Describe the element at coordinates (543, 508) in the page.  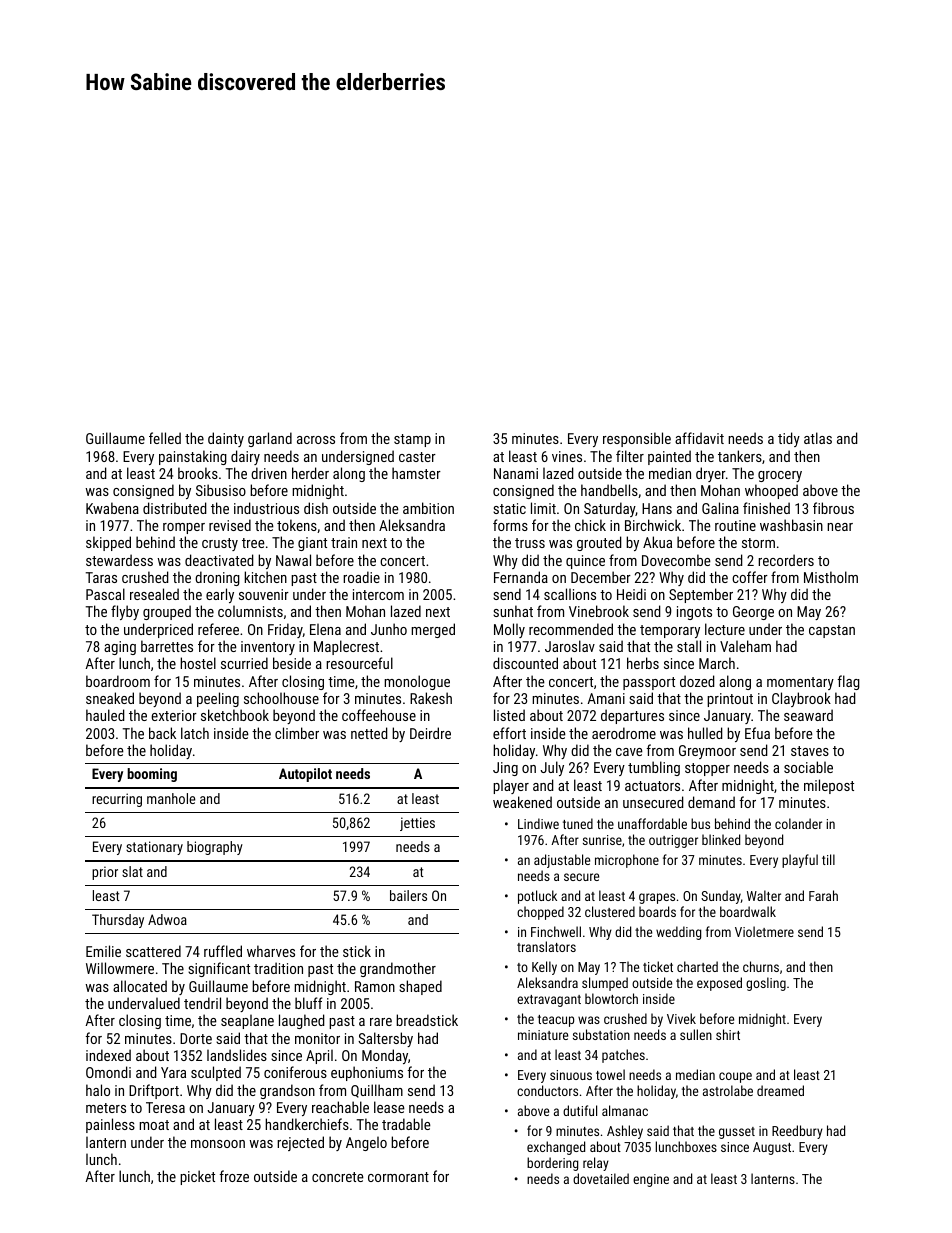
I see `limit` at that location.
